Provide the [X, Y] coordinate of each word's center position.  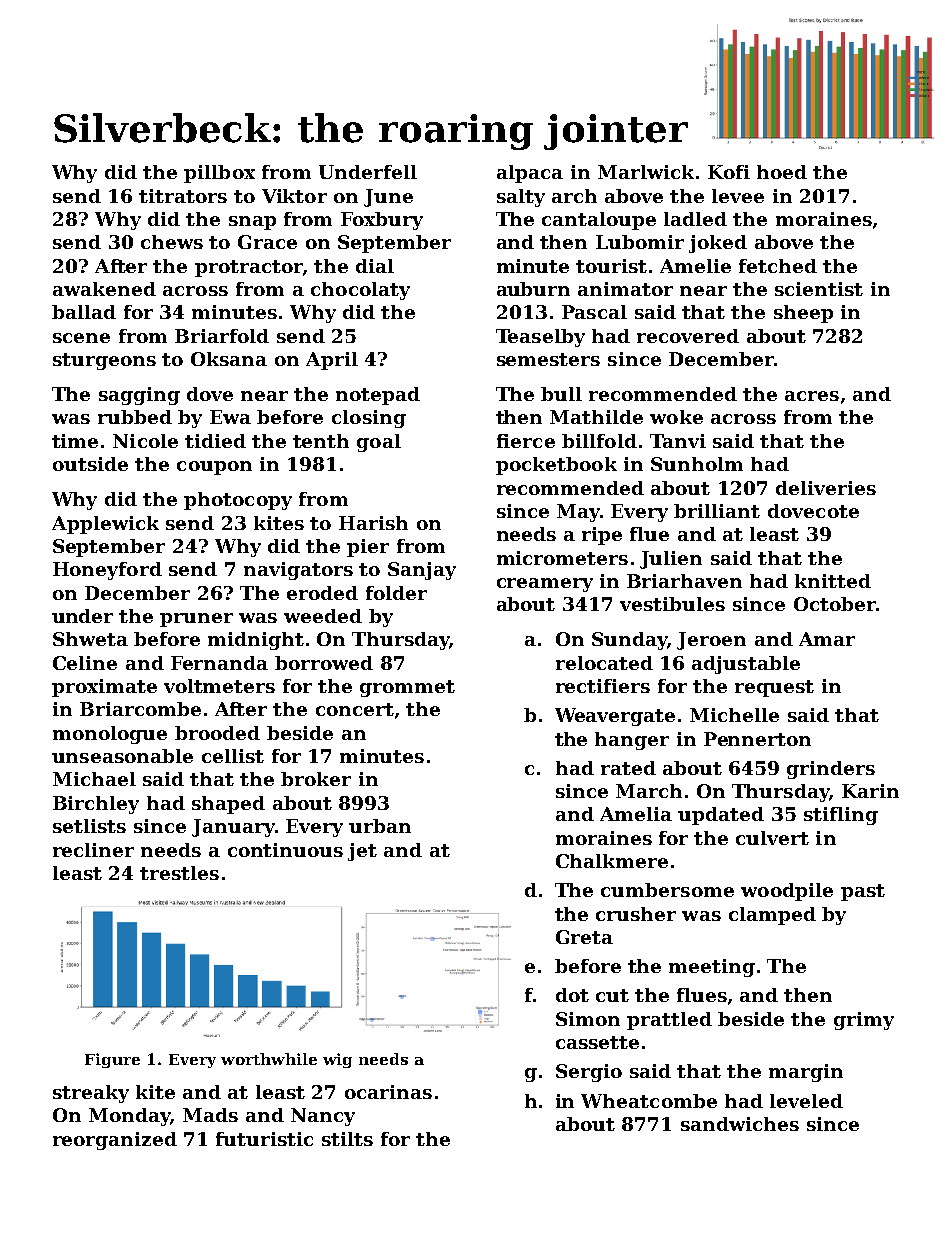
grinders [831, 770]
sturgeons [104, 361]
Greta [584, 937]
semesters [548, 359]
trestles [179, 873]
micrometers [562, 558]
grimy [864, 1021]
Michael [94, 779]
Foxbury [382, 221]
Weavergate [615, 717]
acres [812, 396]
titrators [183, 196]
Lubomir [640, 242]
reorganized [115, 1141]
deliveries [826, 488]
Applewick [105, 525]
